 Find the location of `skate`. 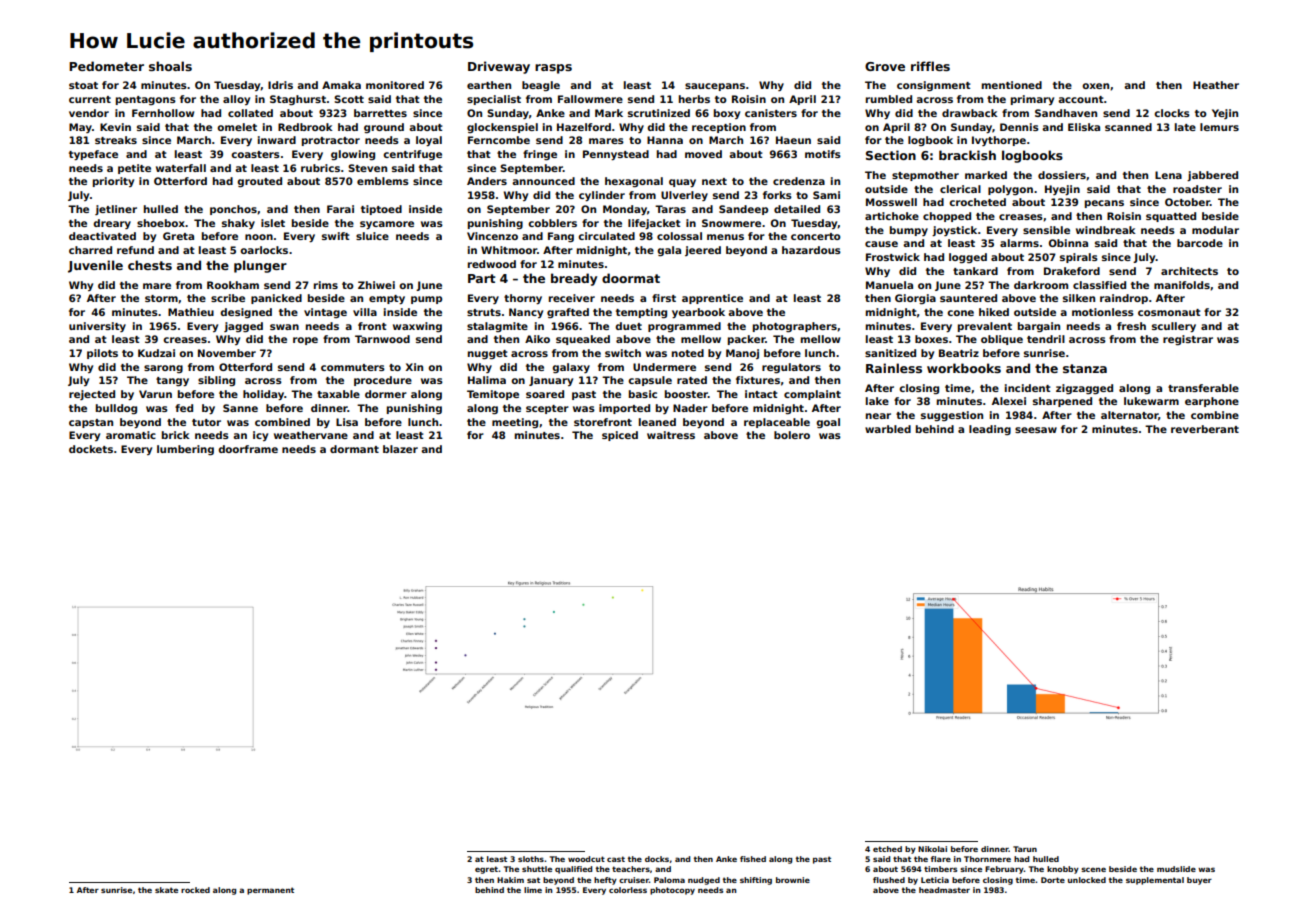

skate is located at coordinates (166, 890).
